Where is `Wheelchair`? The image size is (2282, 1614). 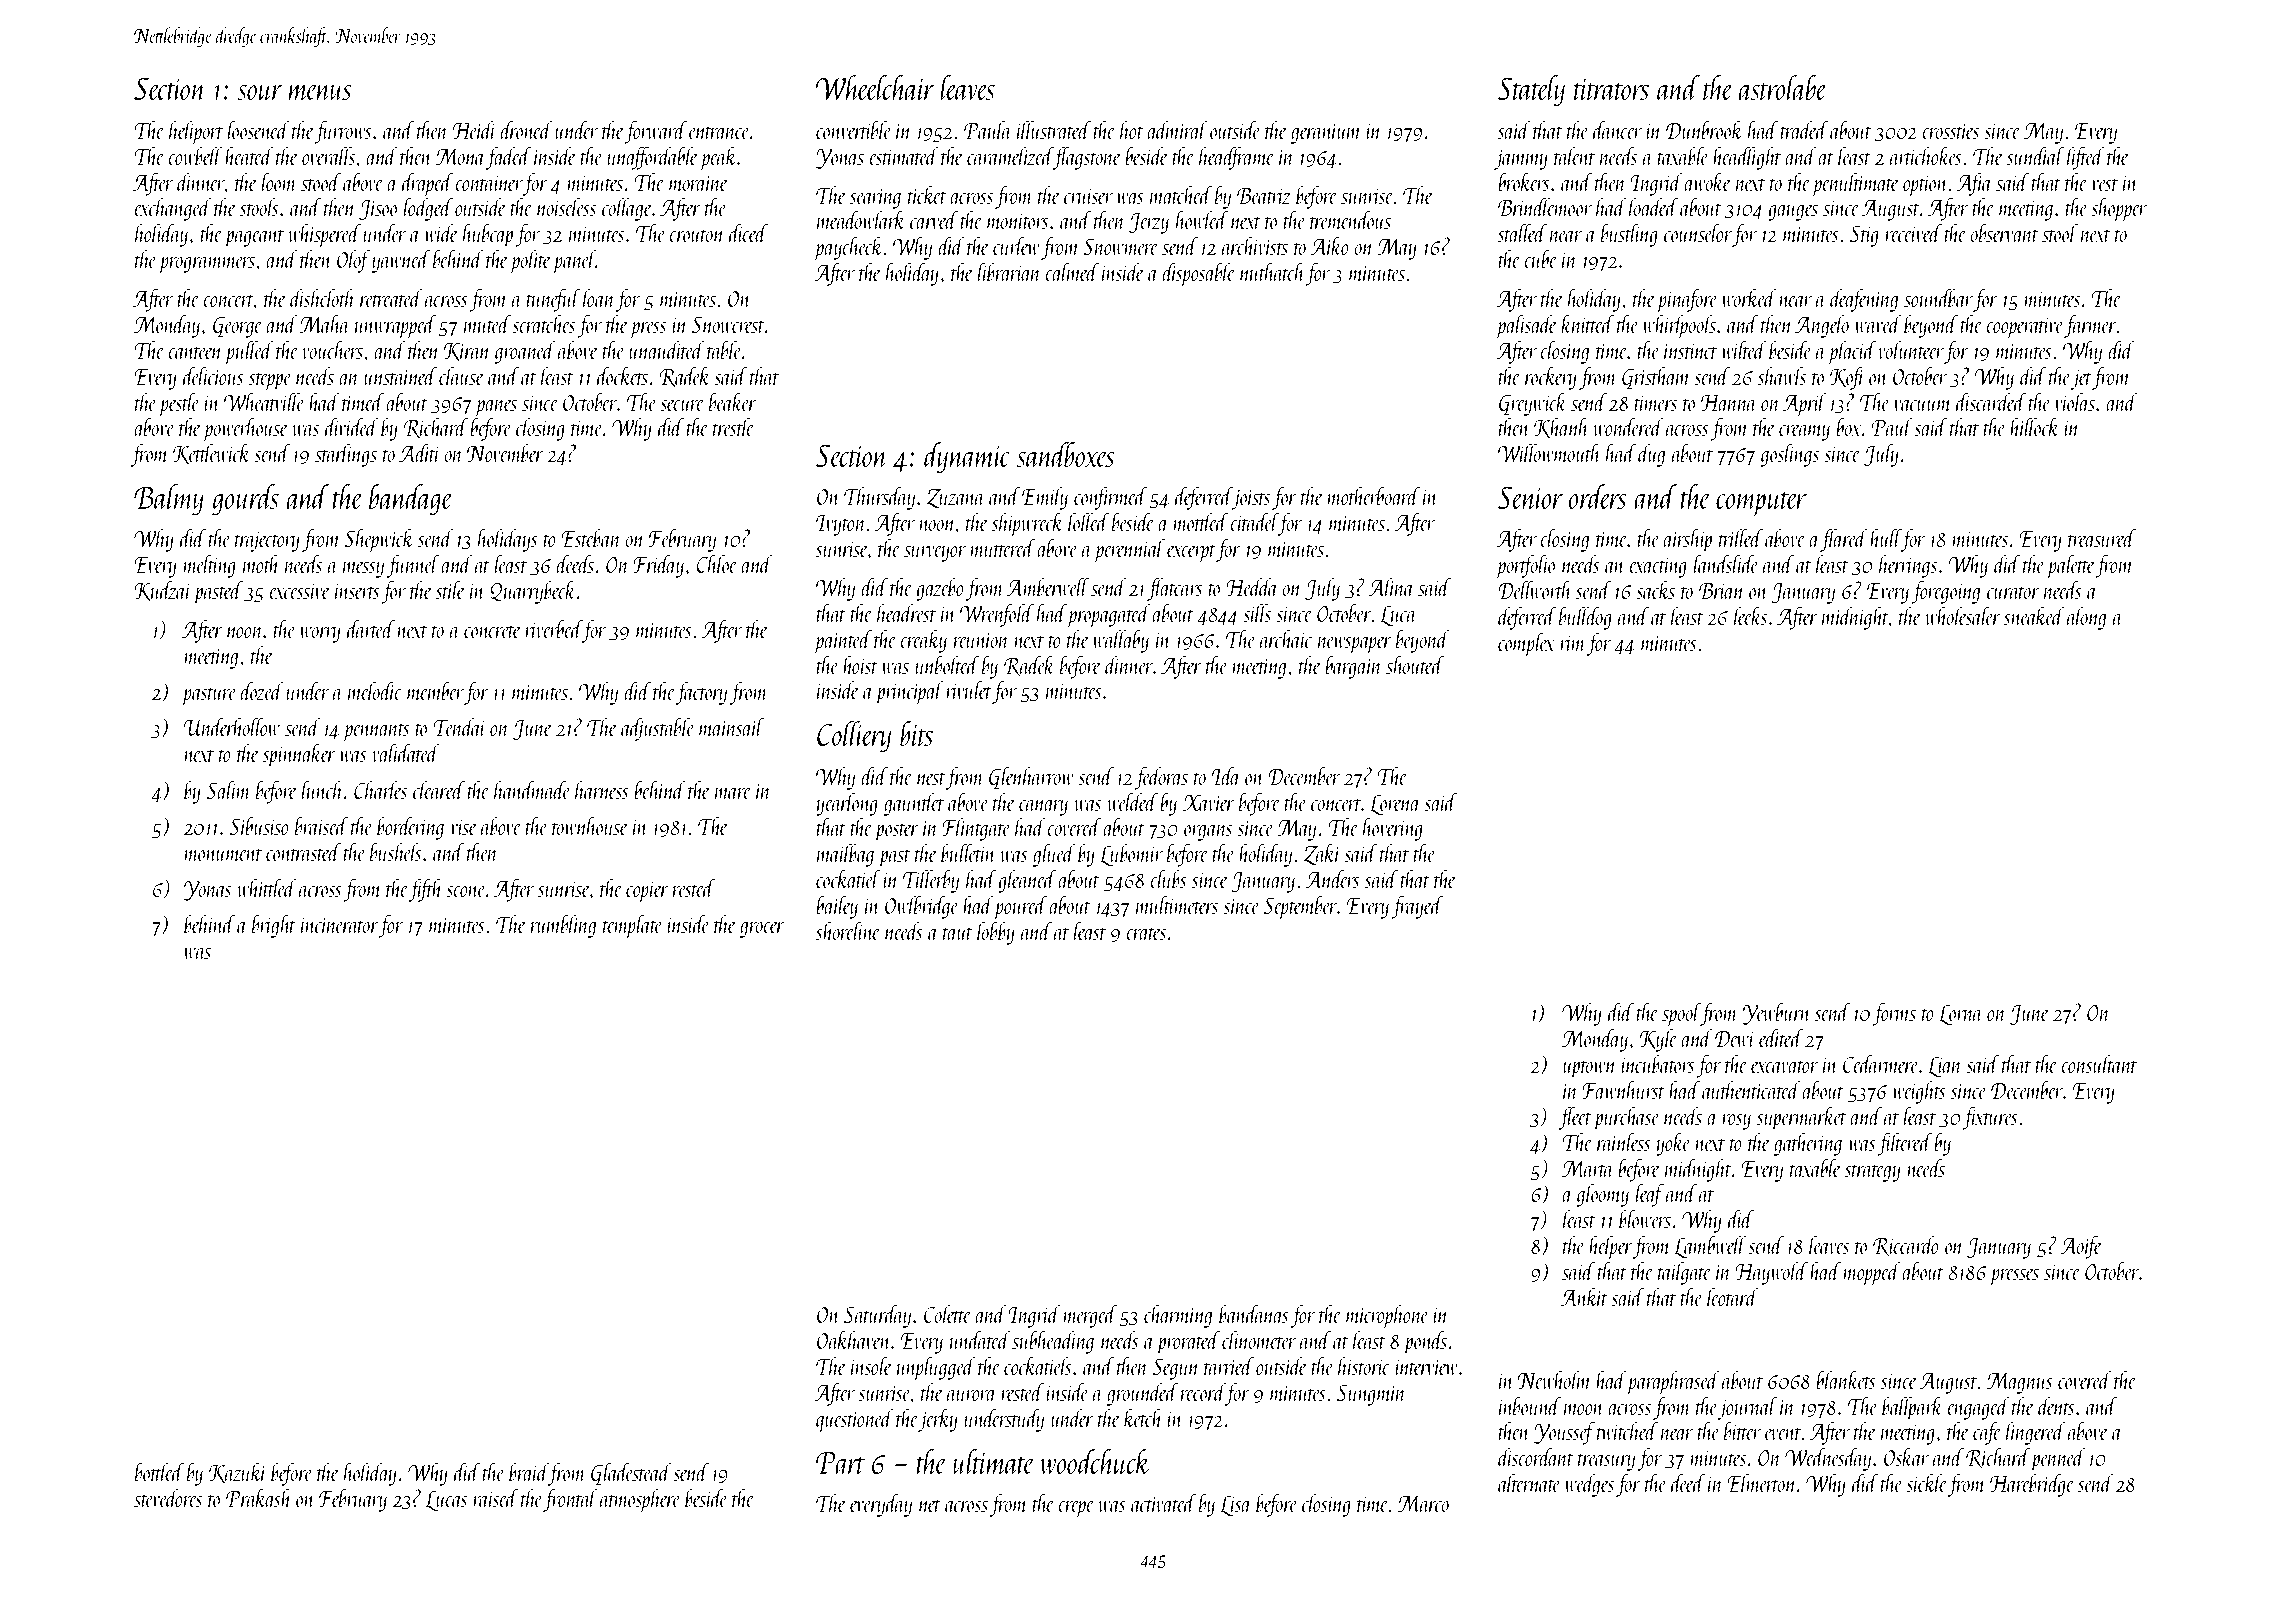
Wheelchair is located at coordinates (875, 87).
